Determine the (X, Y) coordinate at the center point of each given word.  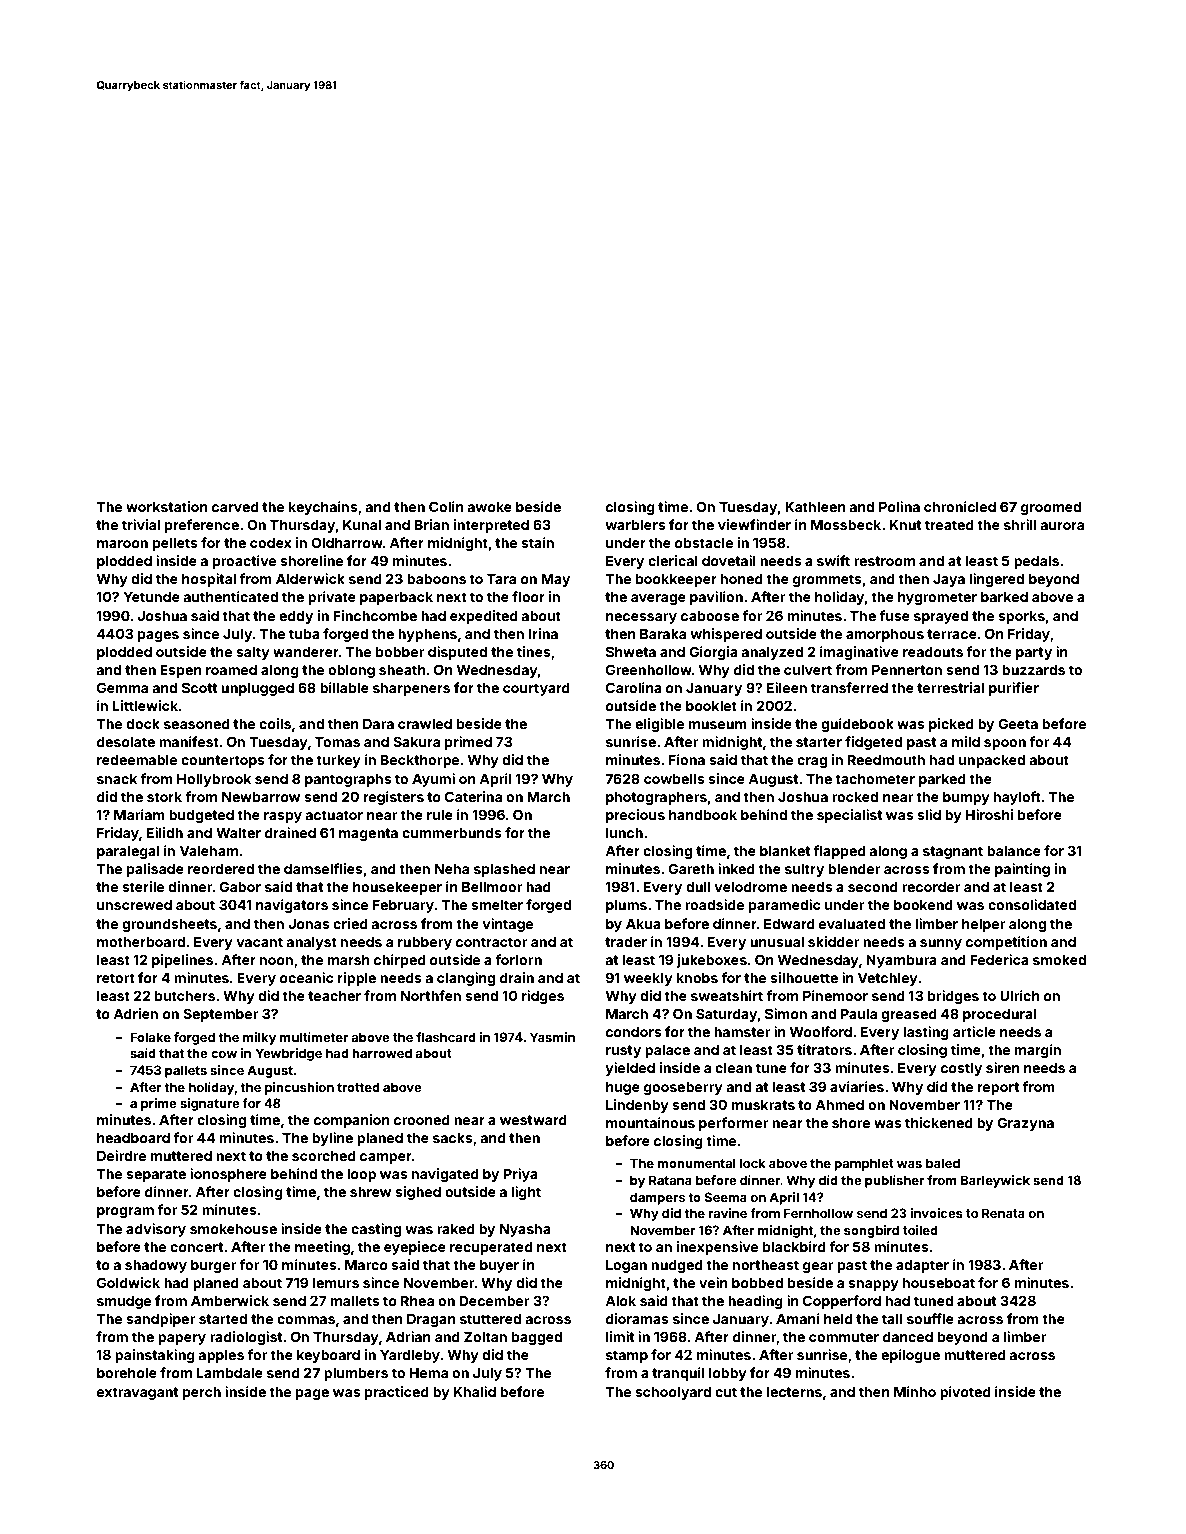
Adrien (136, 1013)
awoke (490, 507)
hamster (742, 1032)
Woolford (821, 1031)
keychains (323, 508)
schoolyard (673, 1393)
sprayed (941, 617)
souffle (930, 1318)
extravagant (137, 1393)
